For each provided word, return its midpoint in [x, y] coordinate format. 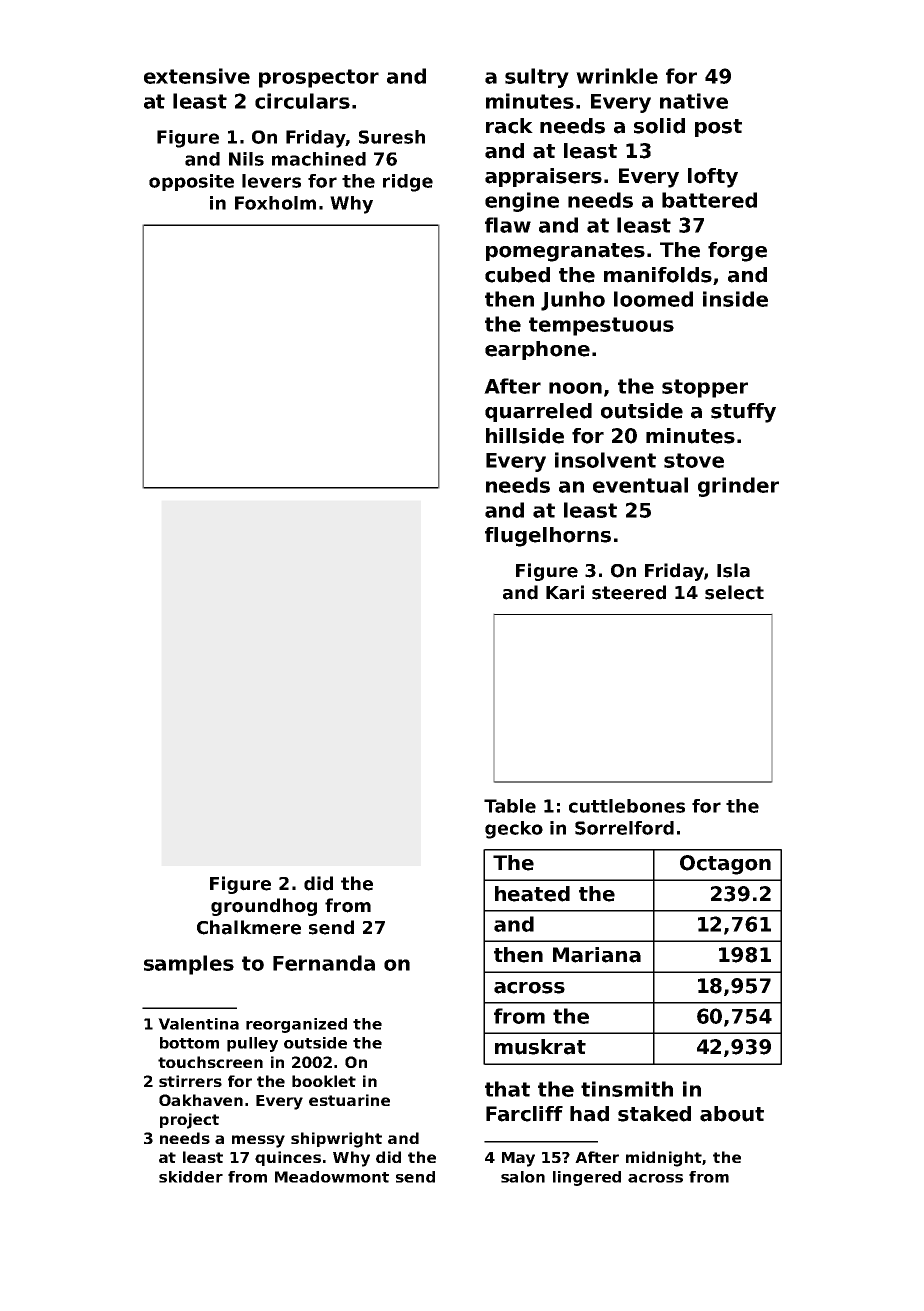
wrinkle [617, 76]
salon [523, 1177]
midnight [664, 1159]
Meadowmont [332, 1177]
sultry [537, 78]
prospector [319, 78]
